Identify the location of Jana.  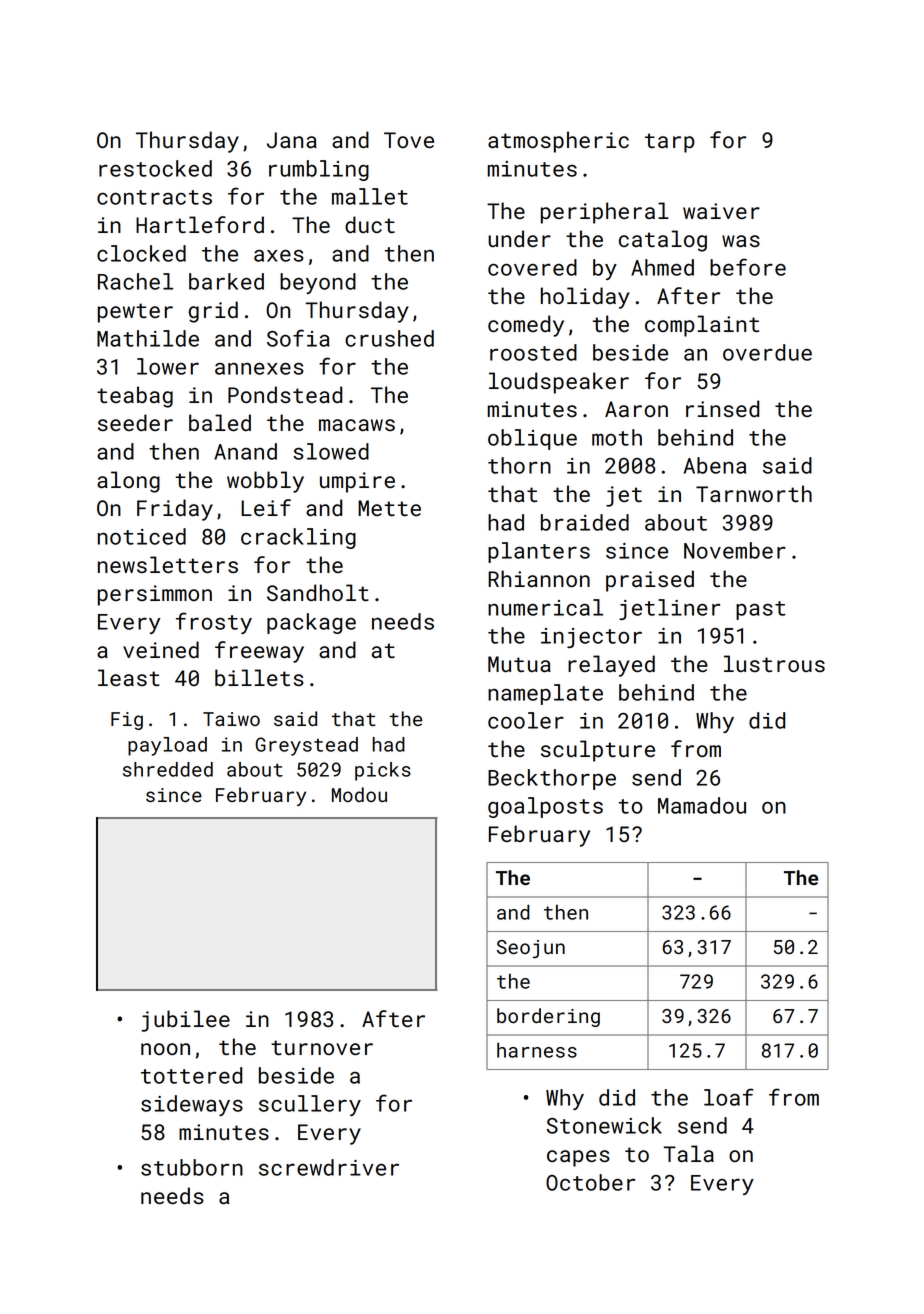
(292, 140).
